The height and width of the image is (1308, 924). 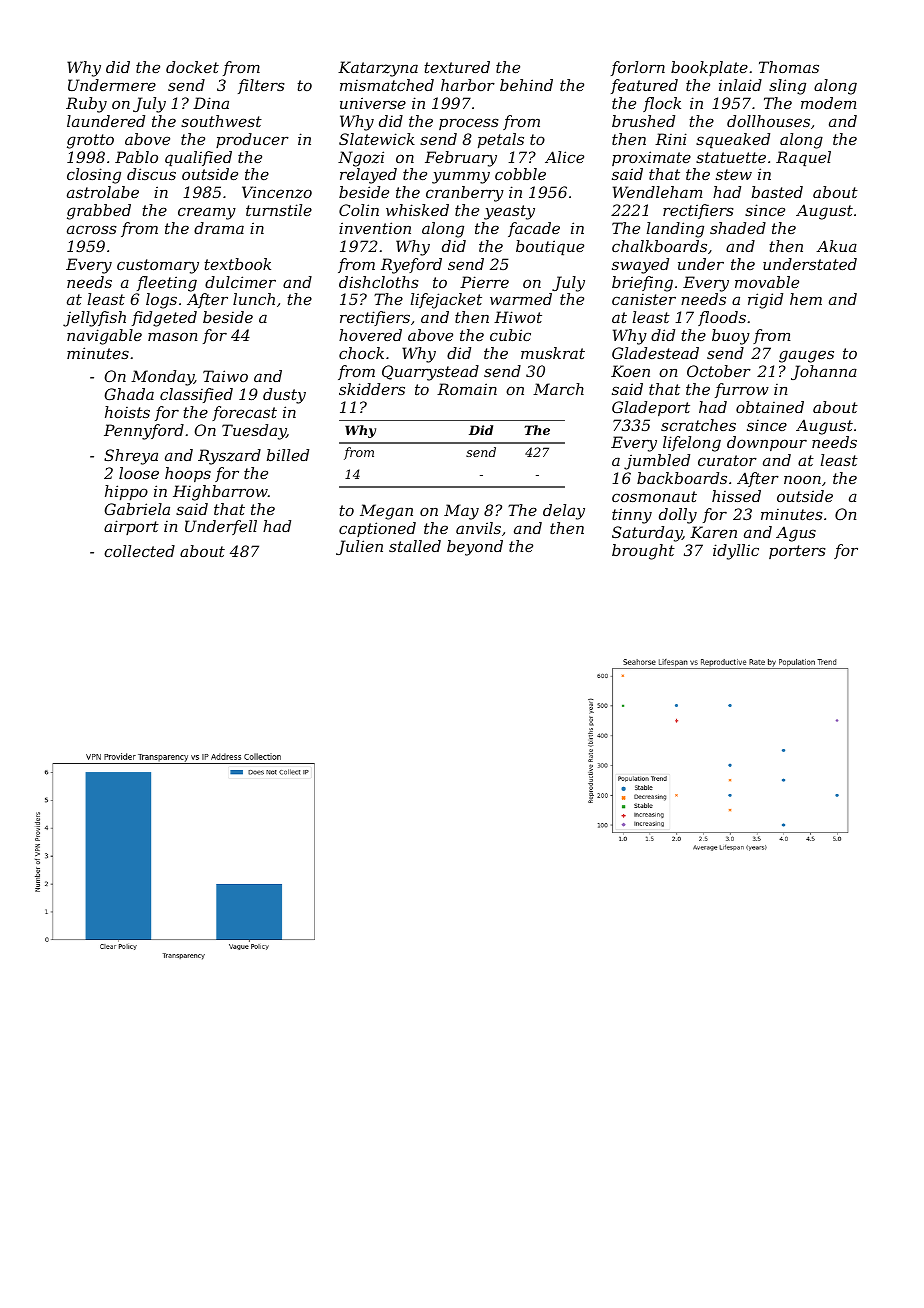 What do you see at coordinates (797, 552) in the image?
I see `porters` at bounding box center [797, 552].
